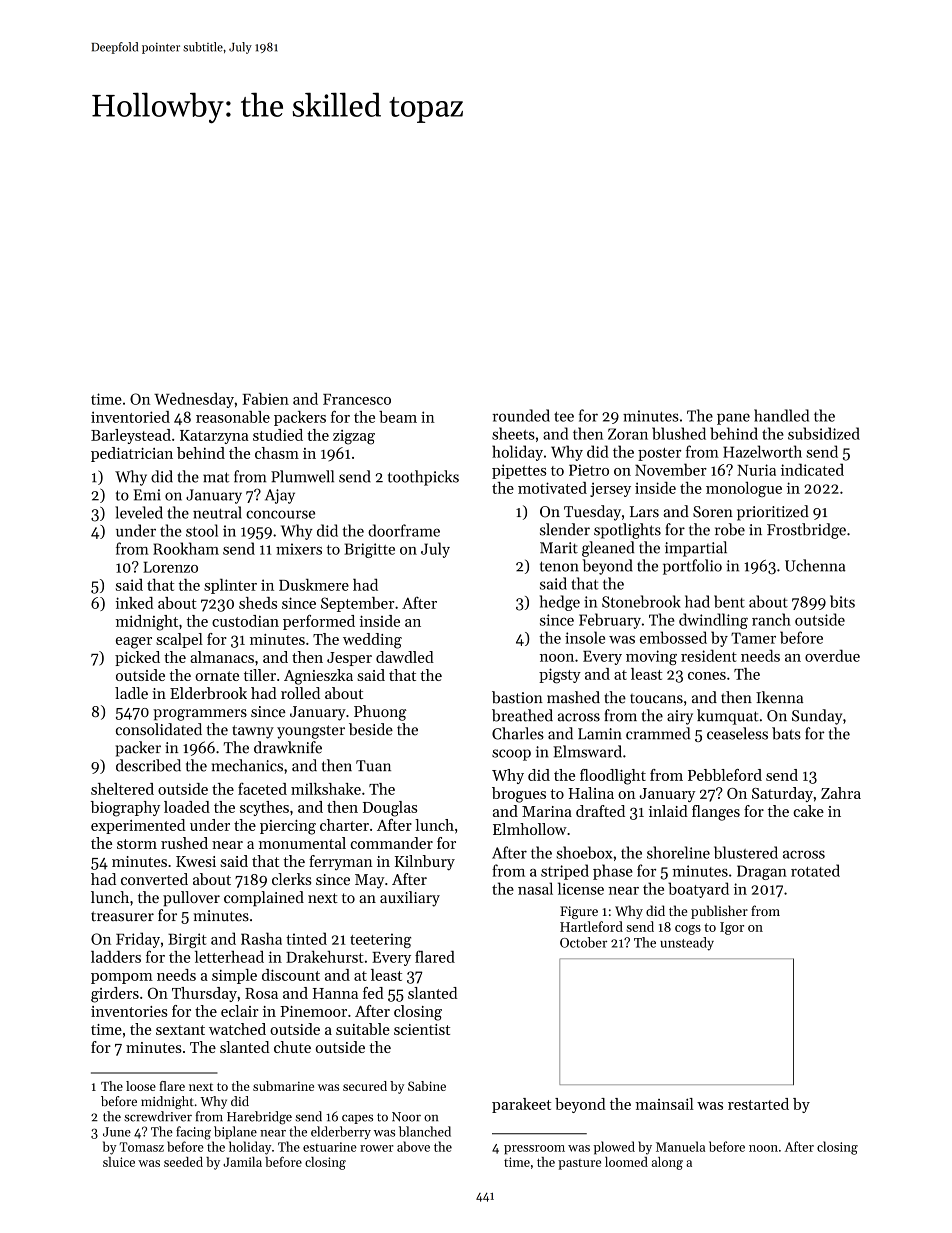  What do you see at coordinates (511, 755) in the page?
I see `scoop` at bounding box center [511, 755].
